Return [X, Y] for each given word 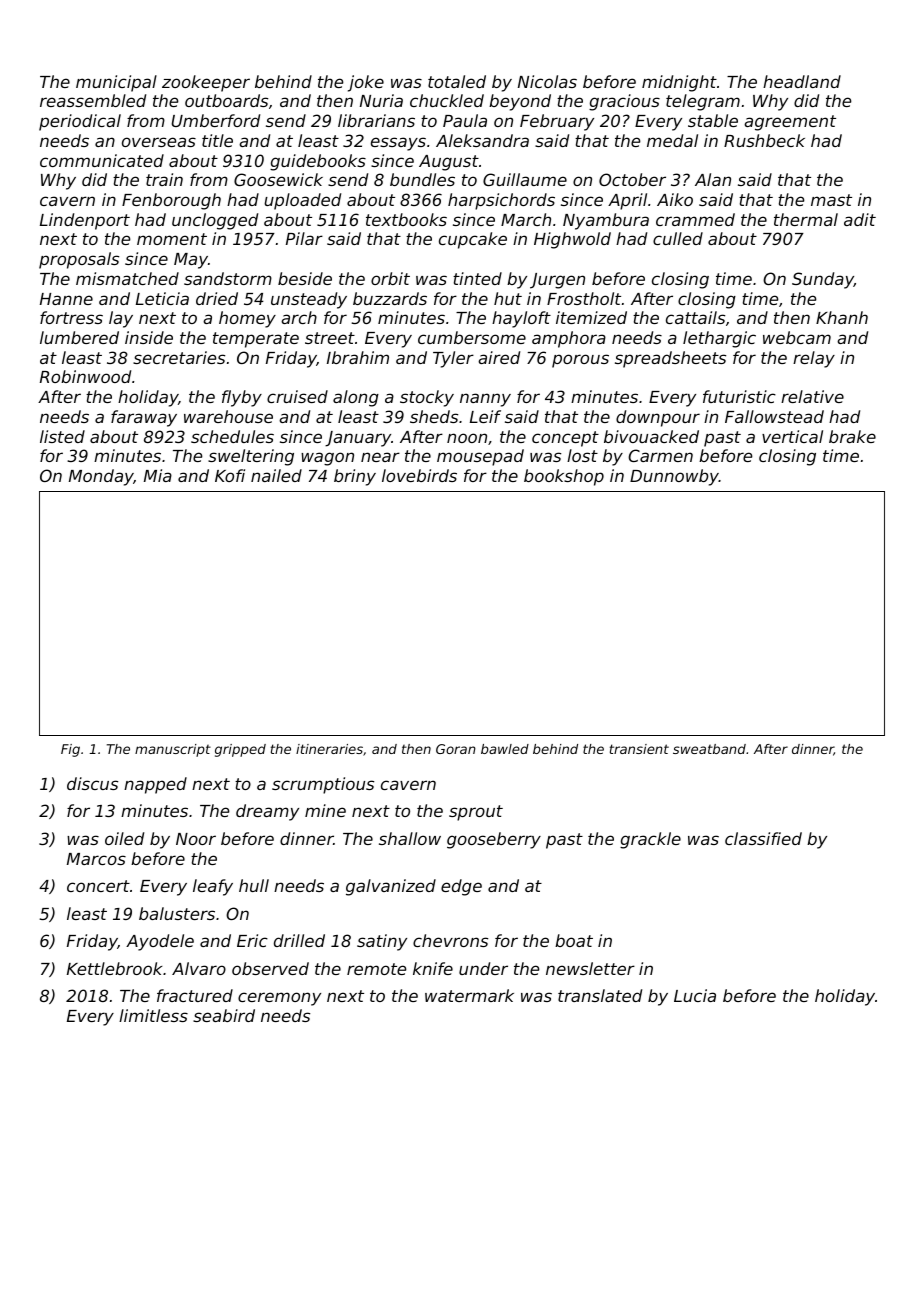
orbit [390, 278]
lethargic [719, 339]
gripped [240, 750]
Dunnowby [674, 477]
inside [149, 337]
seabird [224, 1015]
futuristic [739, 396]
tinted [477, 278]
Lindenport [85, 221]
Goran [456, 749]
